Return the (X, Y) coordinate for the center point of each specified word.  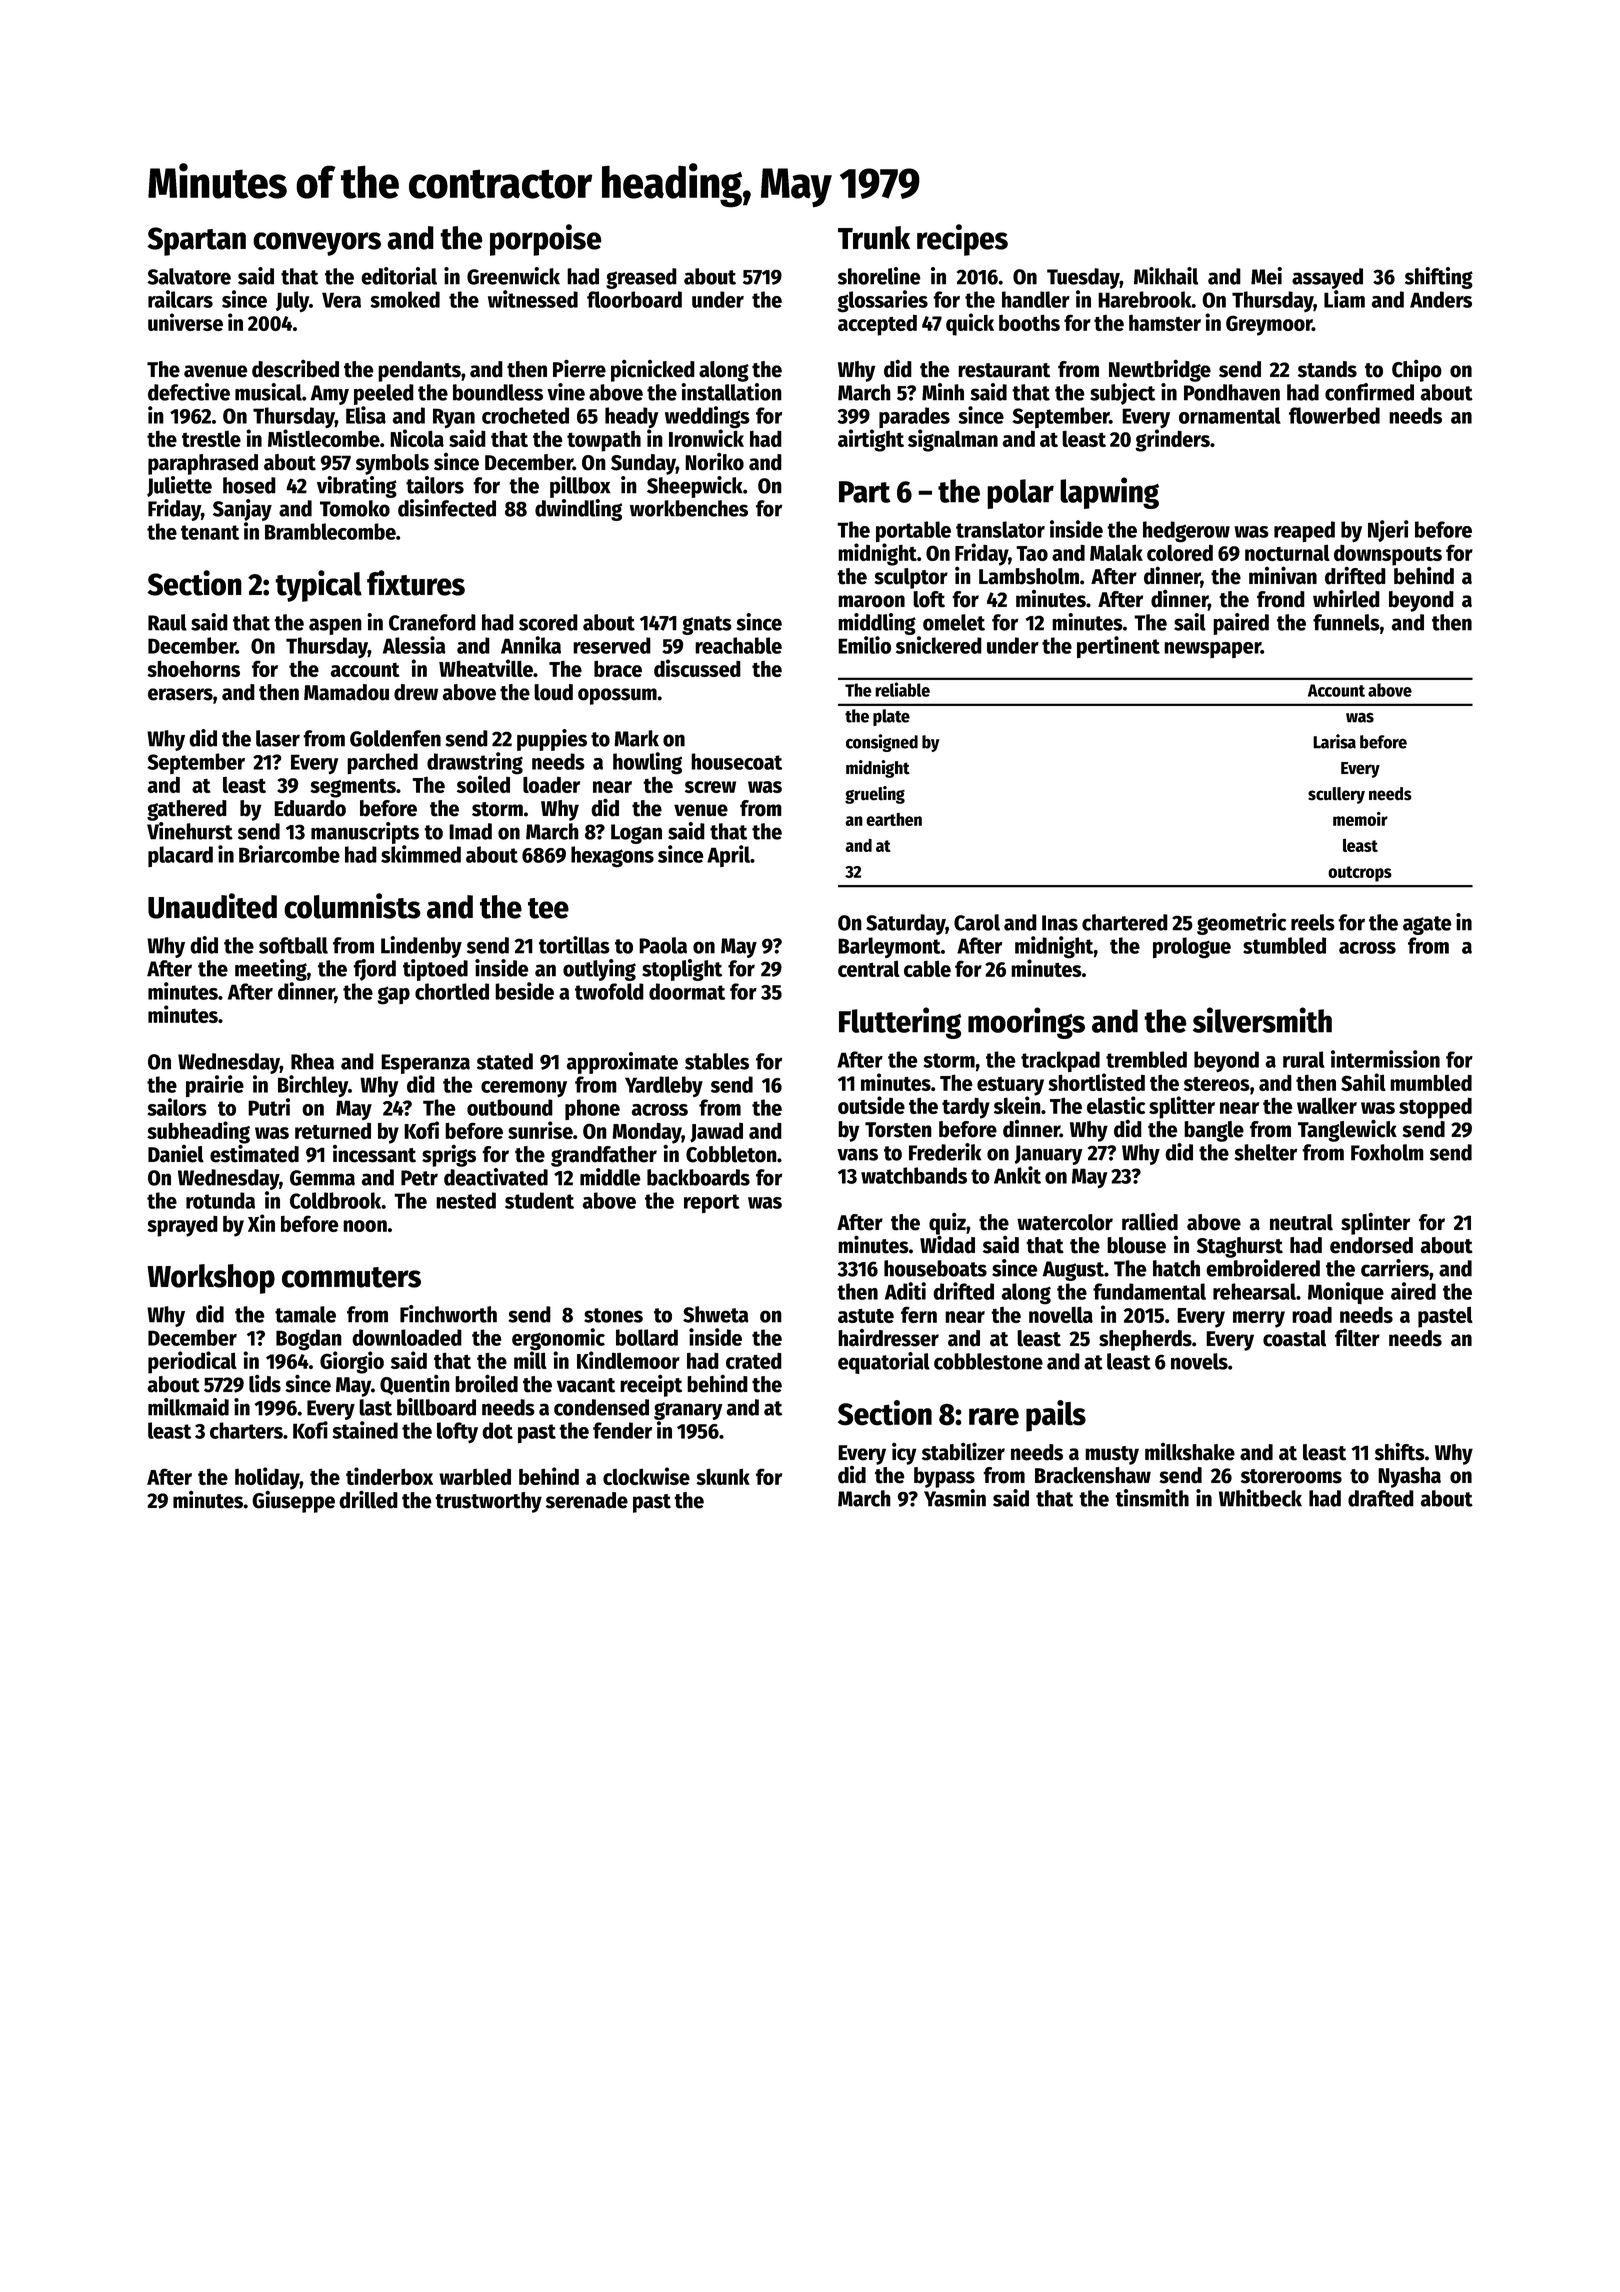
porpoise (546, 240)
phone (592, 1109)
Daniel (176, 1154)
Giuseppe (293, 1501)
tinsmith (1152, 1498)
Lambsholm (1029, 576)
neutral (1301, 1222)
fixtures (416, 583)
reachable (738, 645)
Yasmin (955, 1498)
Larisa (1334, 741)
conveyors (317, 244)
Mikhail (1166, 276)
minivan (1283, 575)
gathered (187, 810)
